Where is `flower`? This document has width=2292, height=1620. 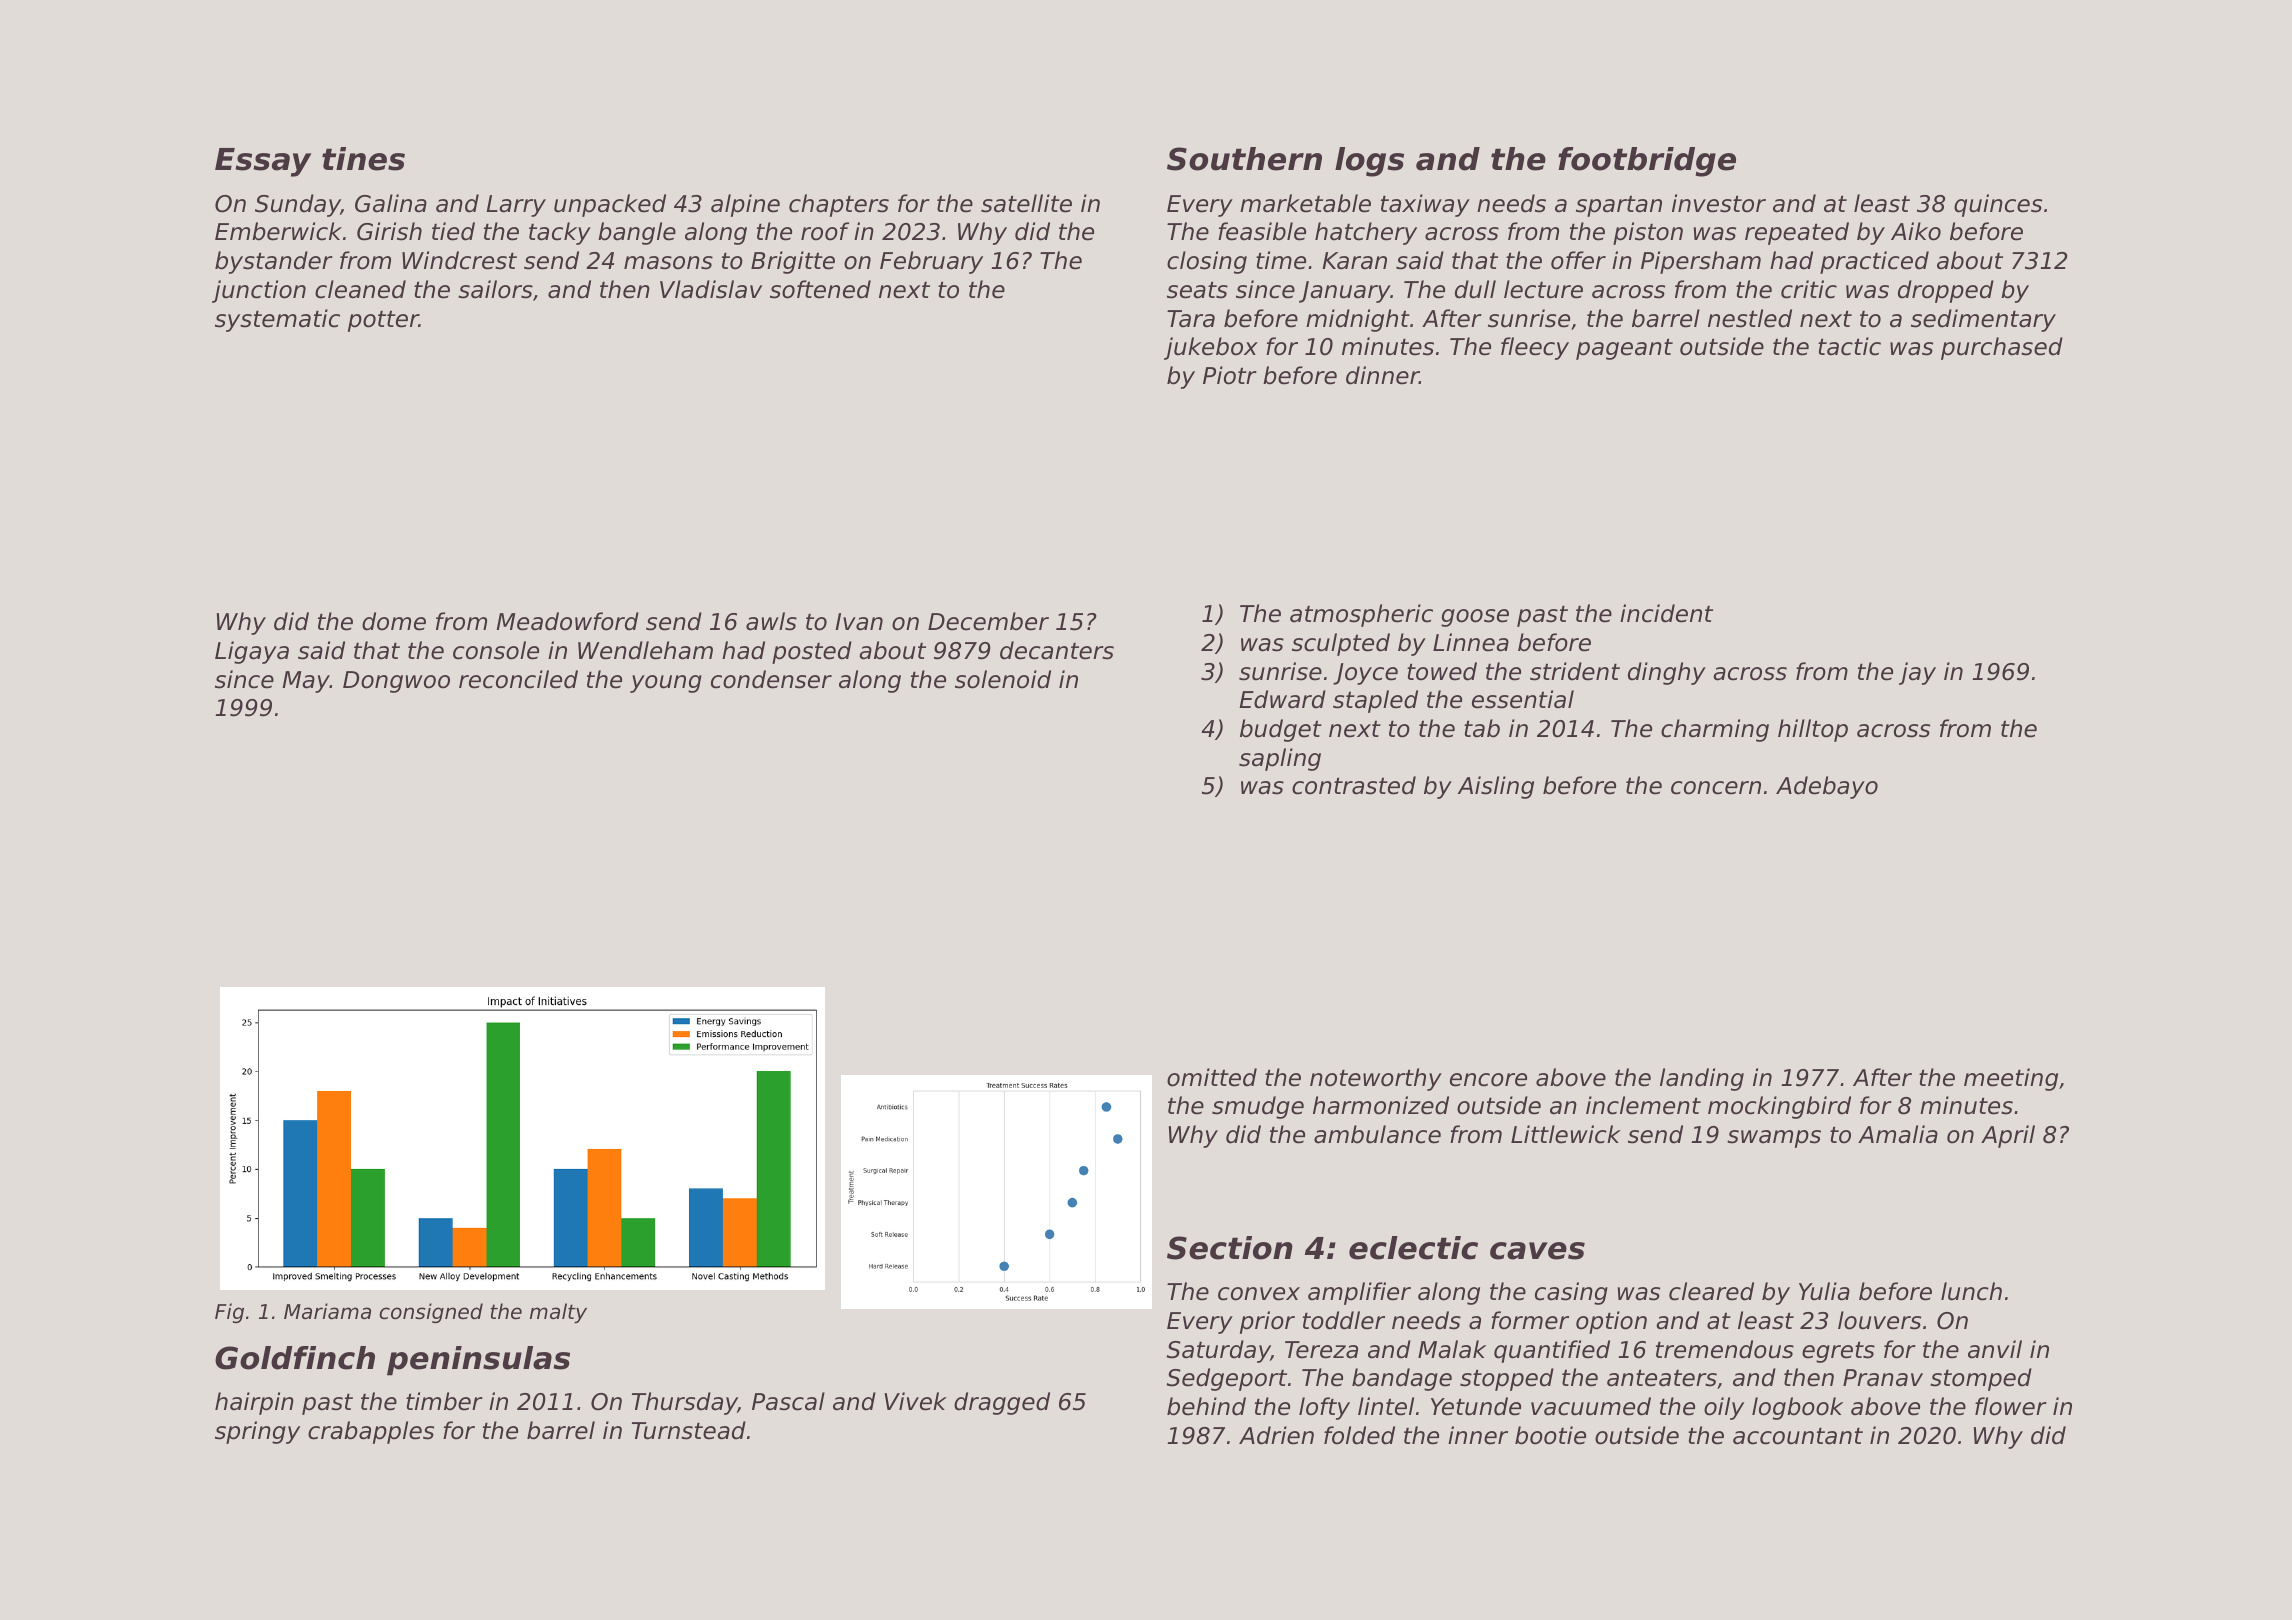 flower is located at coordinates (2011, 1406).
